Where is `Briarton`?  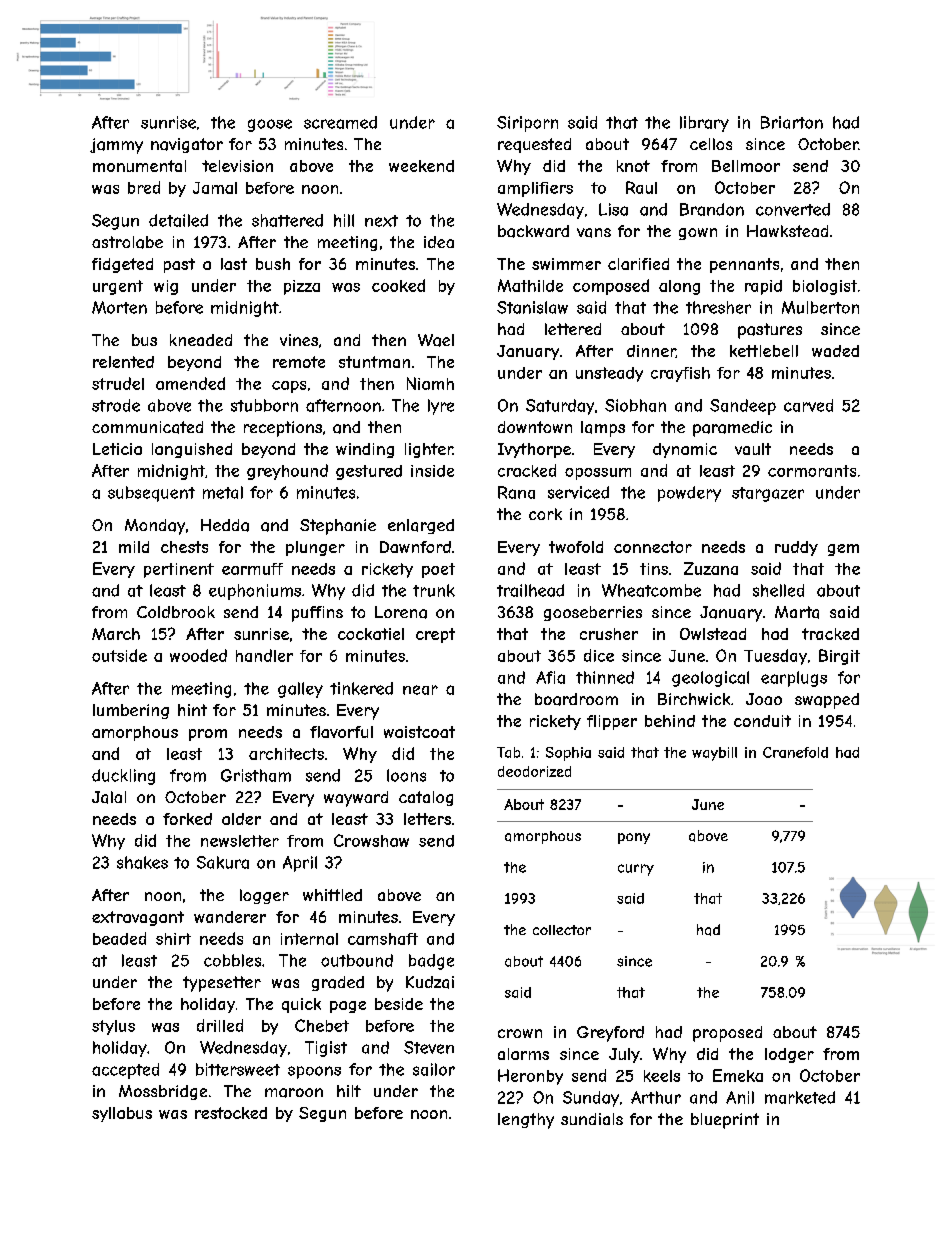 Briarton is located at coordinates (792, 122).
